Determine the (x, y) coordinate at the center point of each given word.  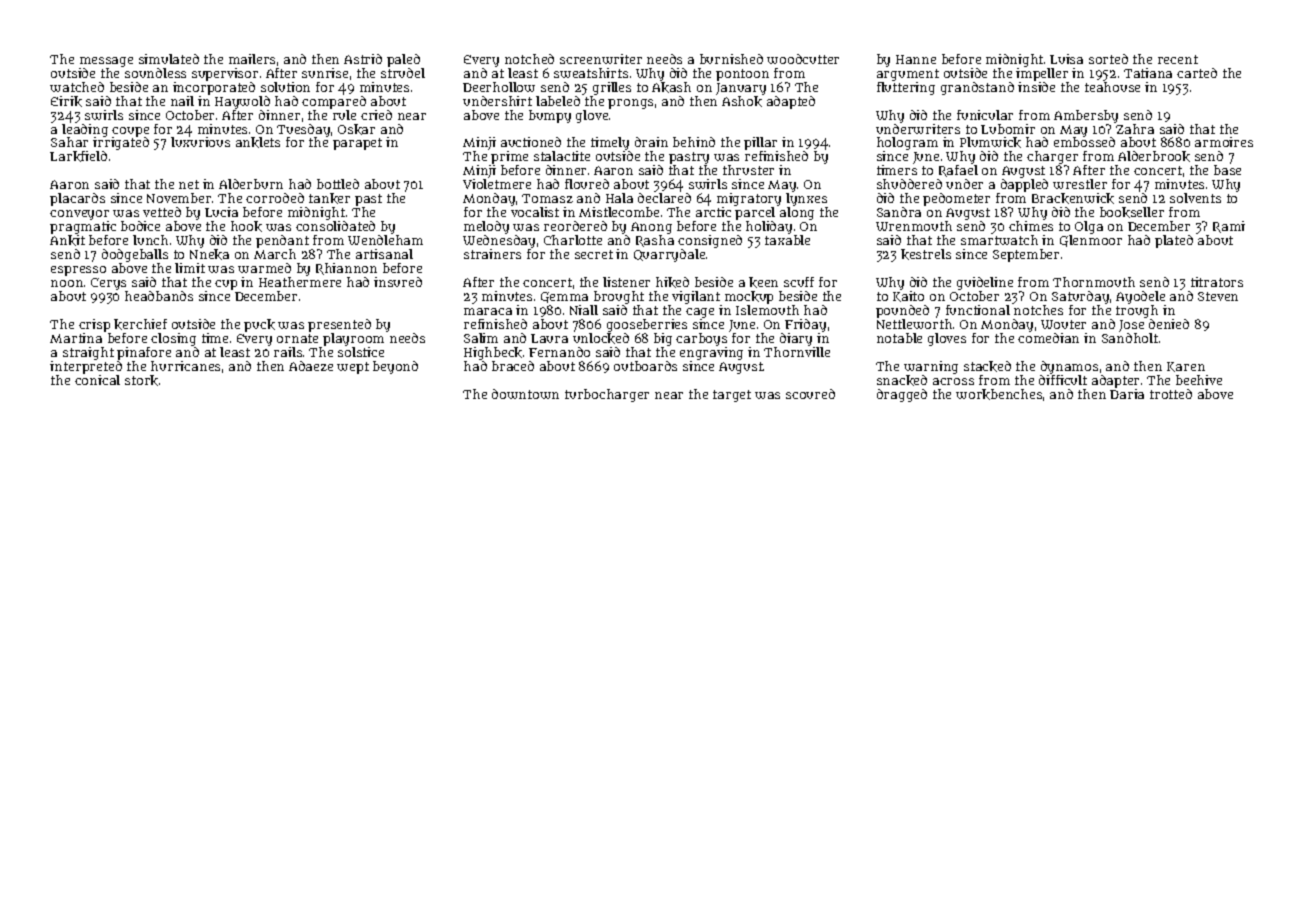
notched (529, 59)
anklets (258, 142)
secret (594, 254)
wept (353, 368)
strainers (492, 254)
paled (403, 60)
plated (1174, 241)
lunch (150, 240)
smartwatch (999, 240)
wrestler (1080, 184)
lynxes (807, 201)
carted (1197, 73)
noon (67, 283)
